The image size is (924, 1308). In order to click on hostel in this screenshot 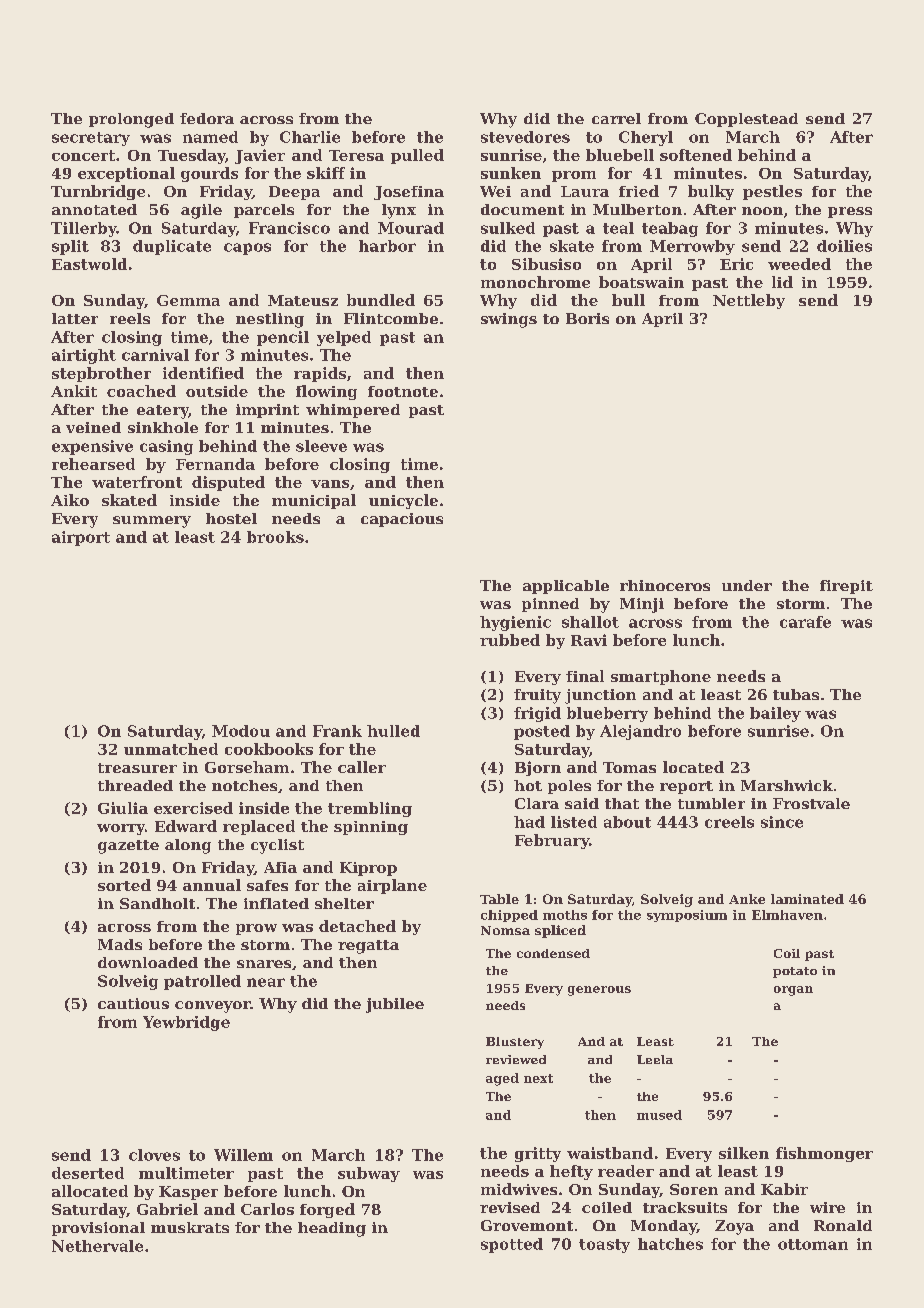, I will do `click(231, 518)`.
